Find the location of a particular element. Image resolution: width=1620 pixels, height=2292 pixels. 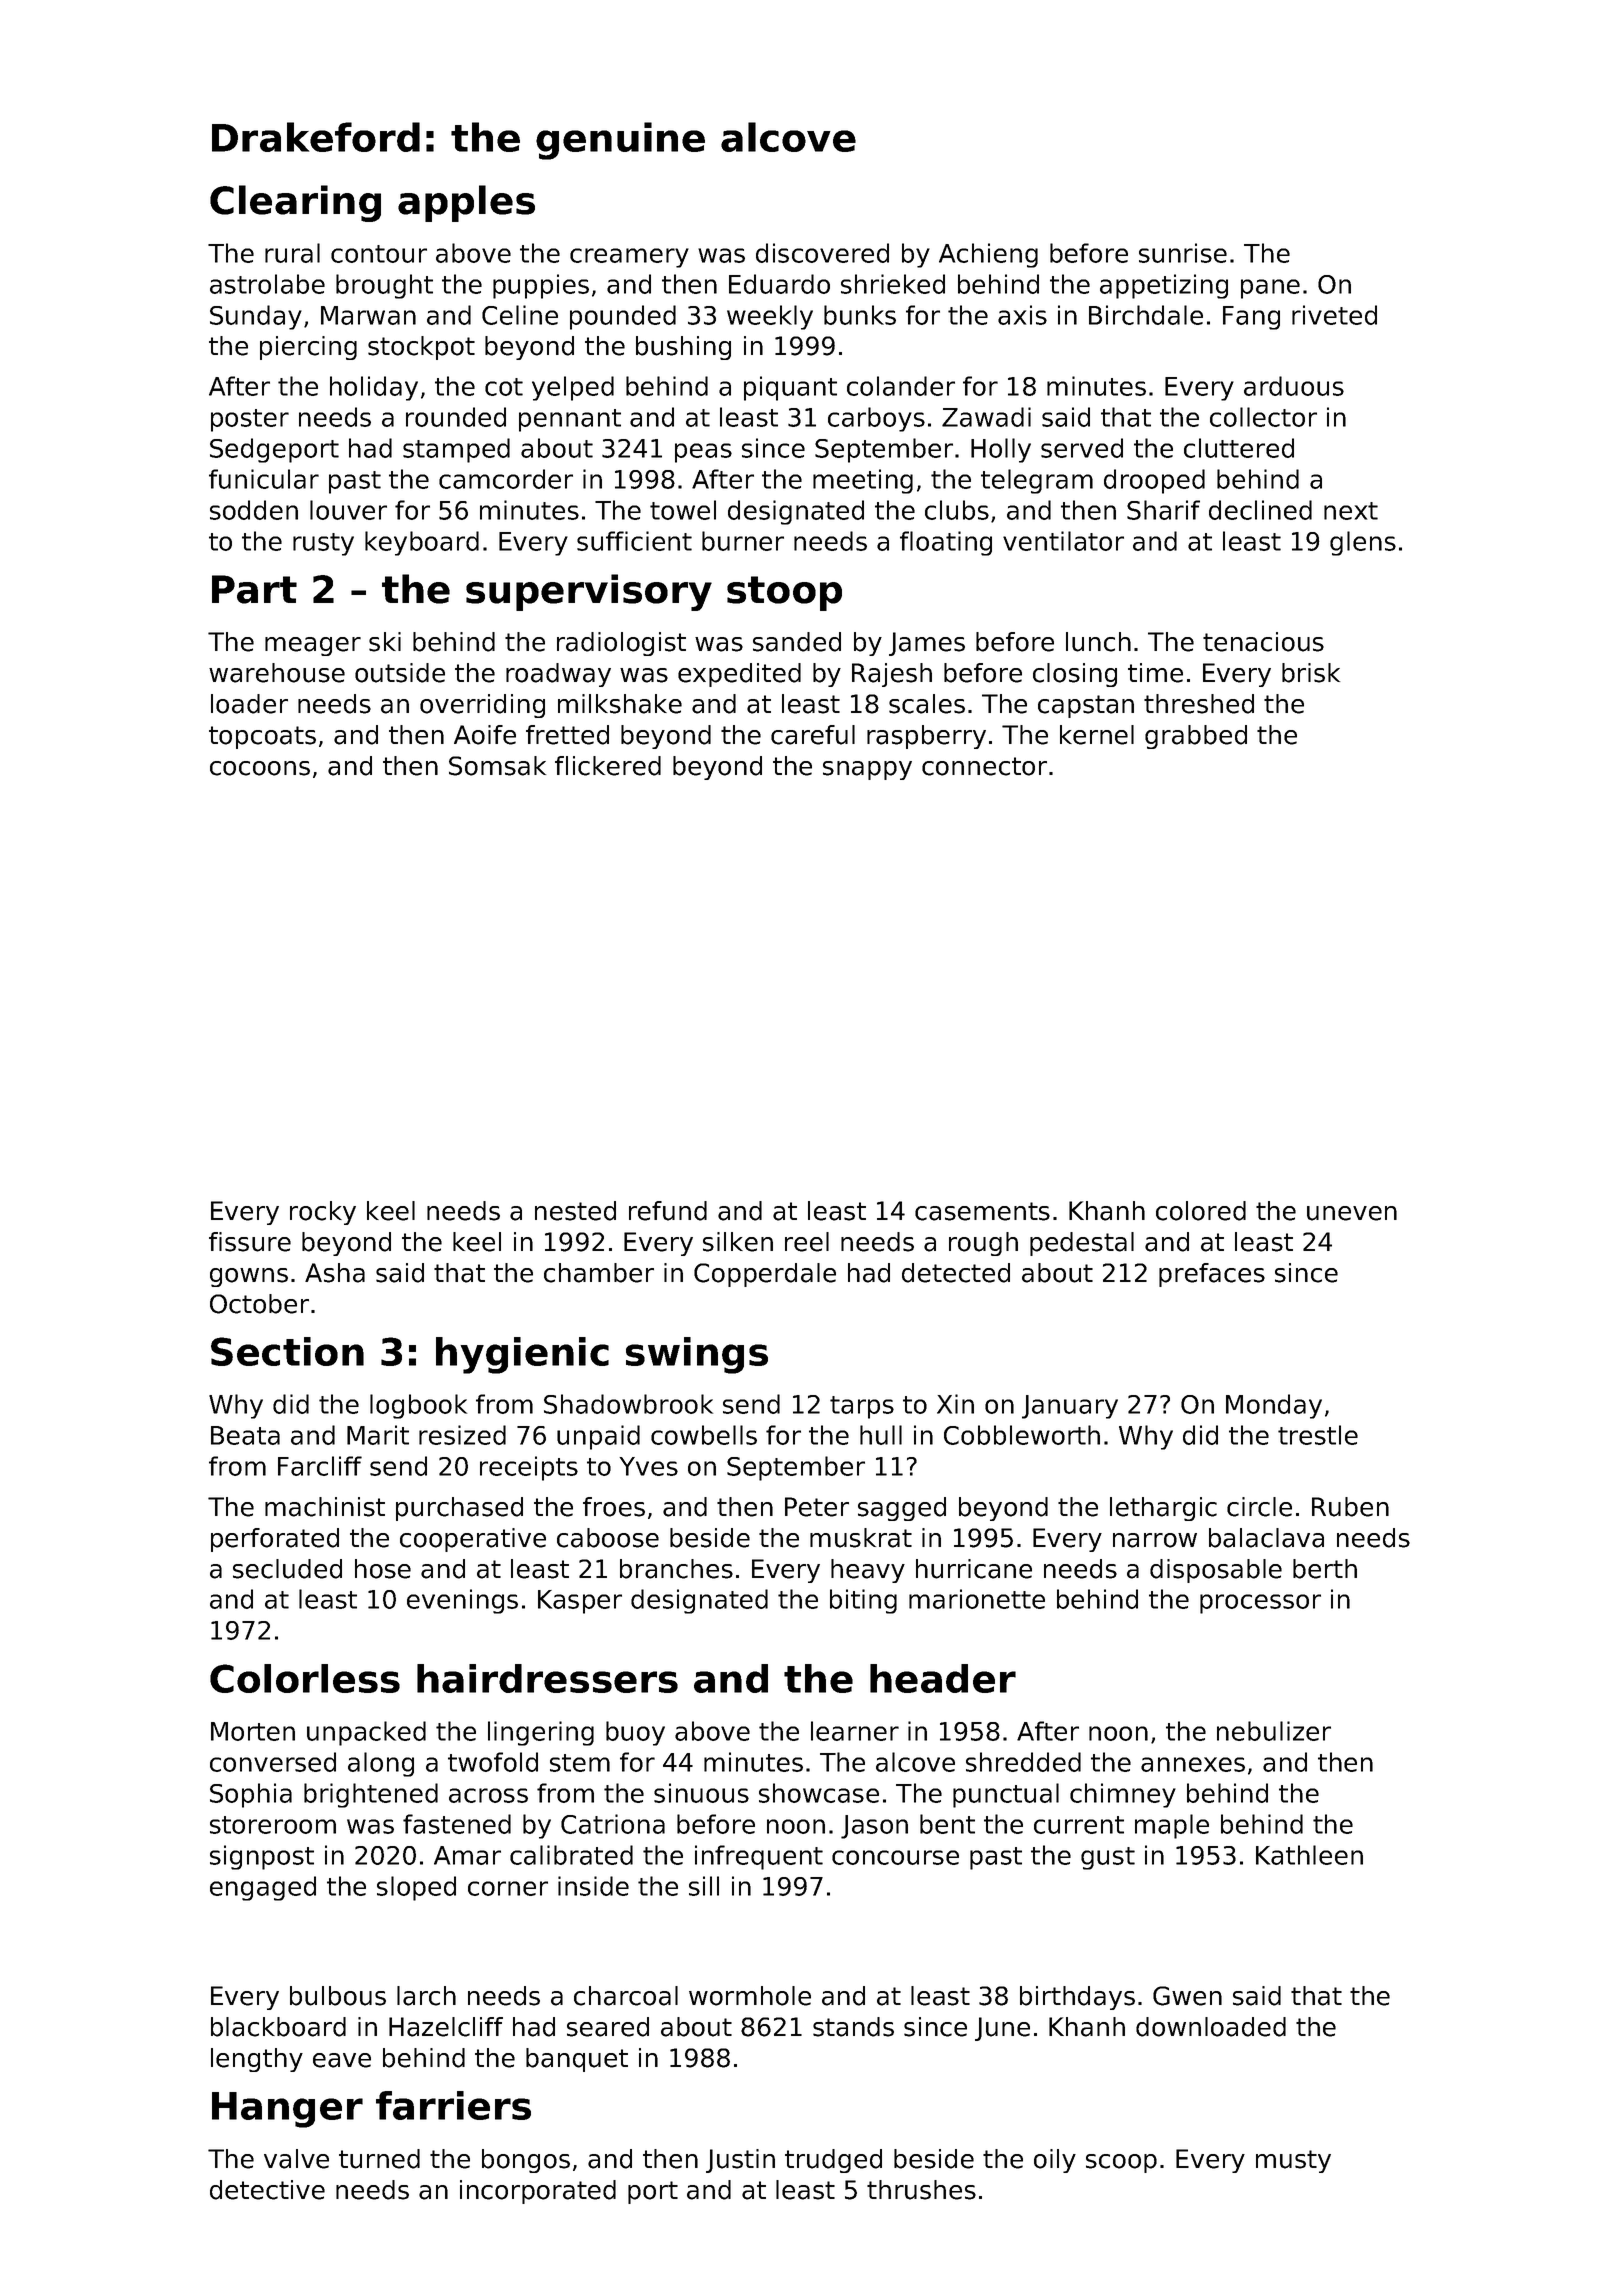

biting is located at coordinates (863, 1601).
